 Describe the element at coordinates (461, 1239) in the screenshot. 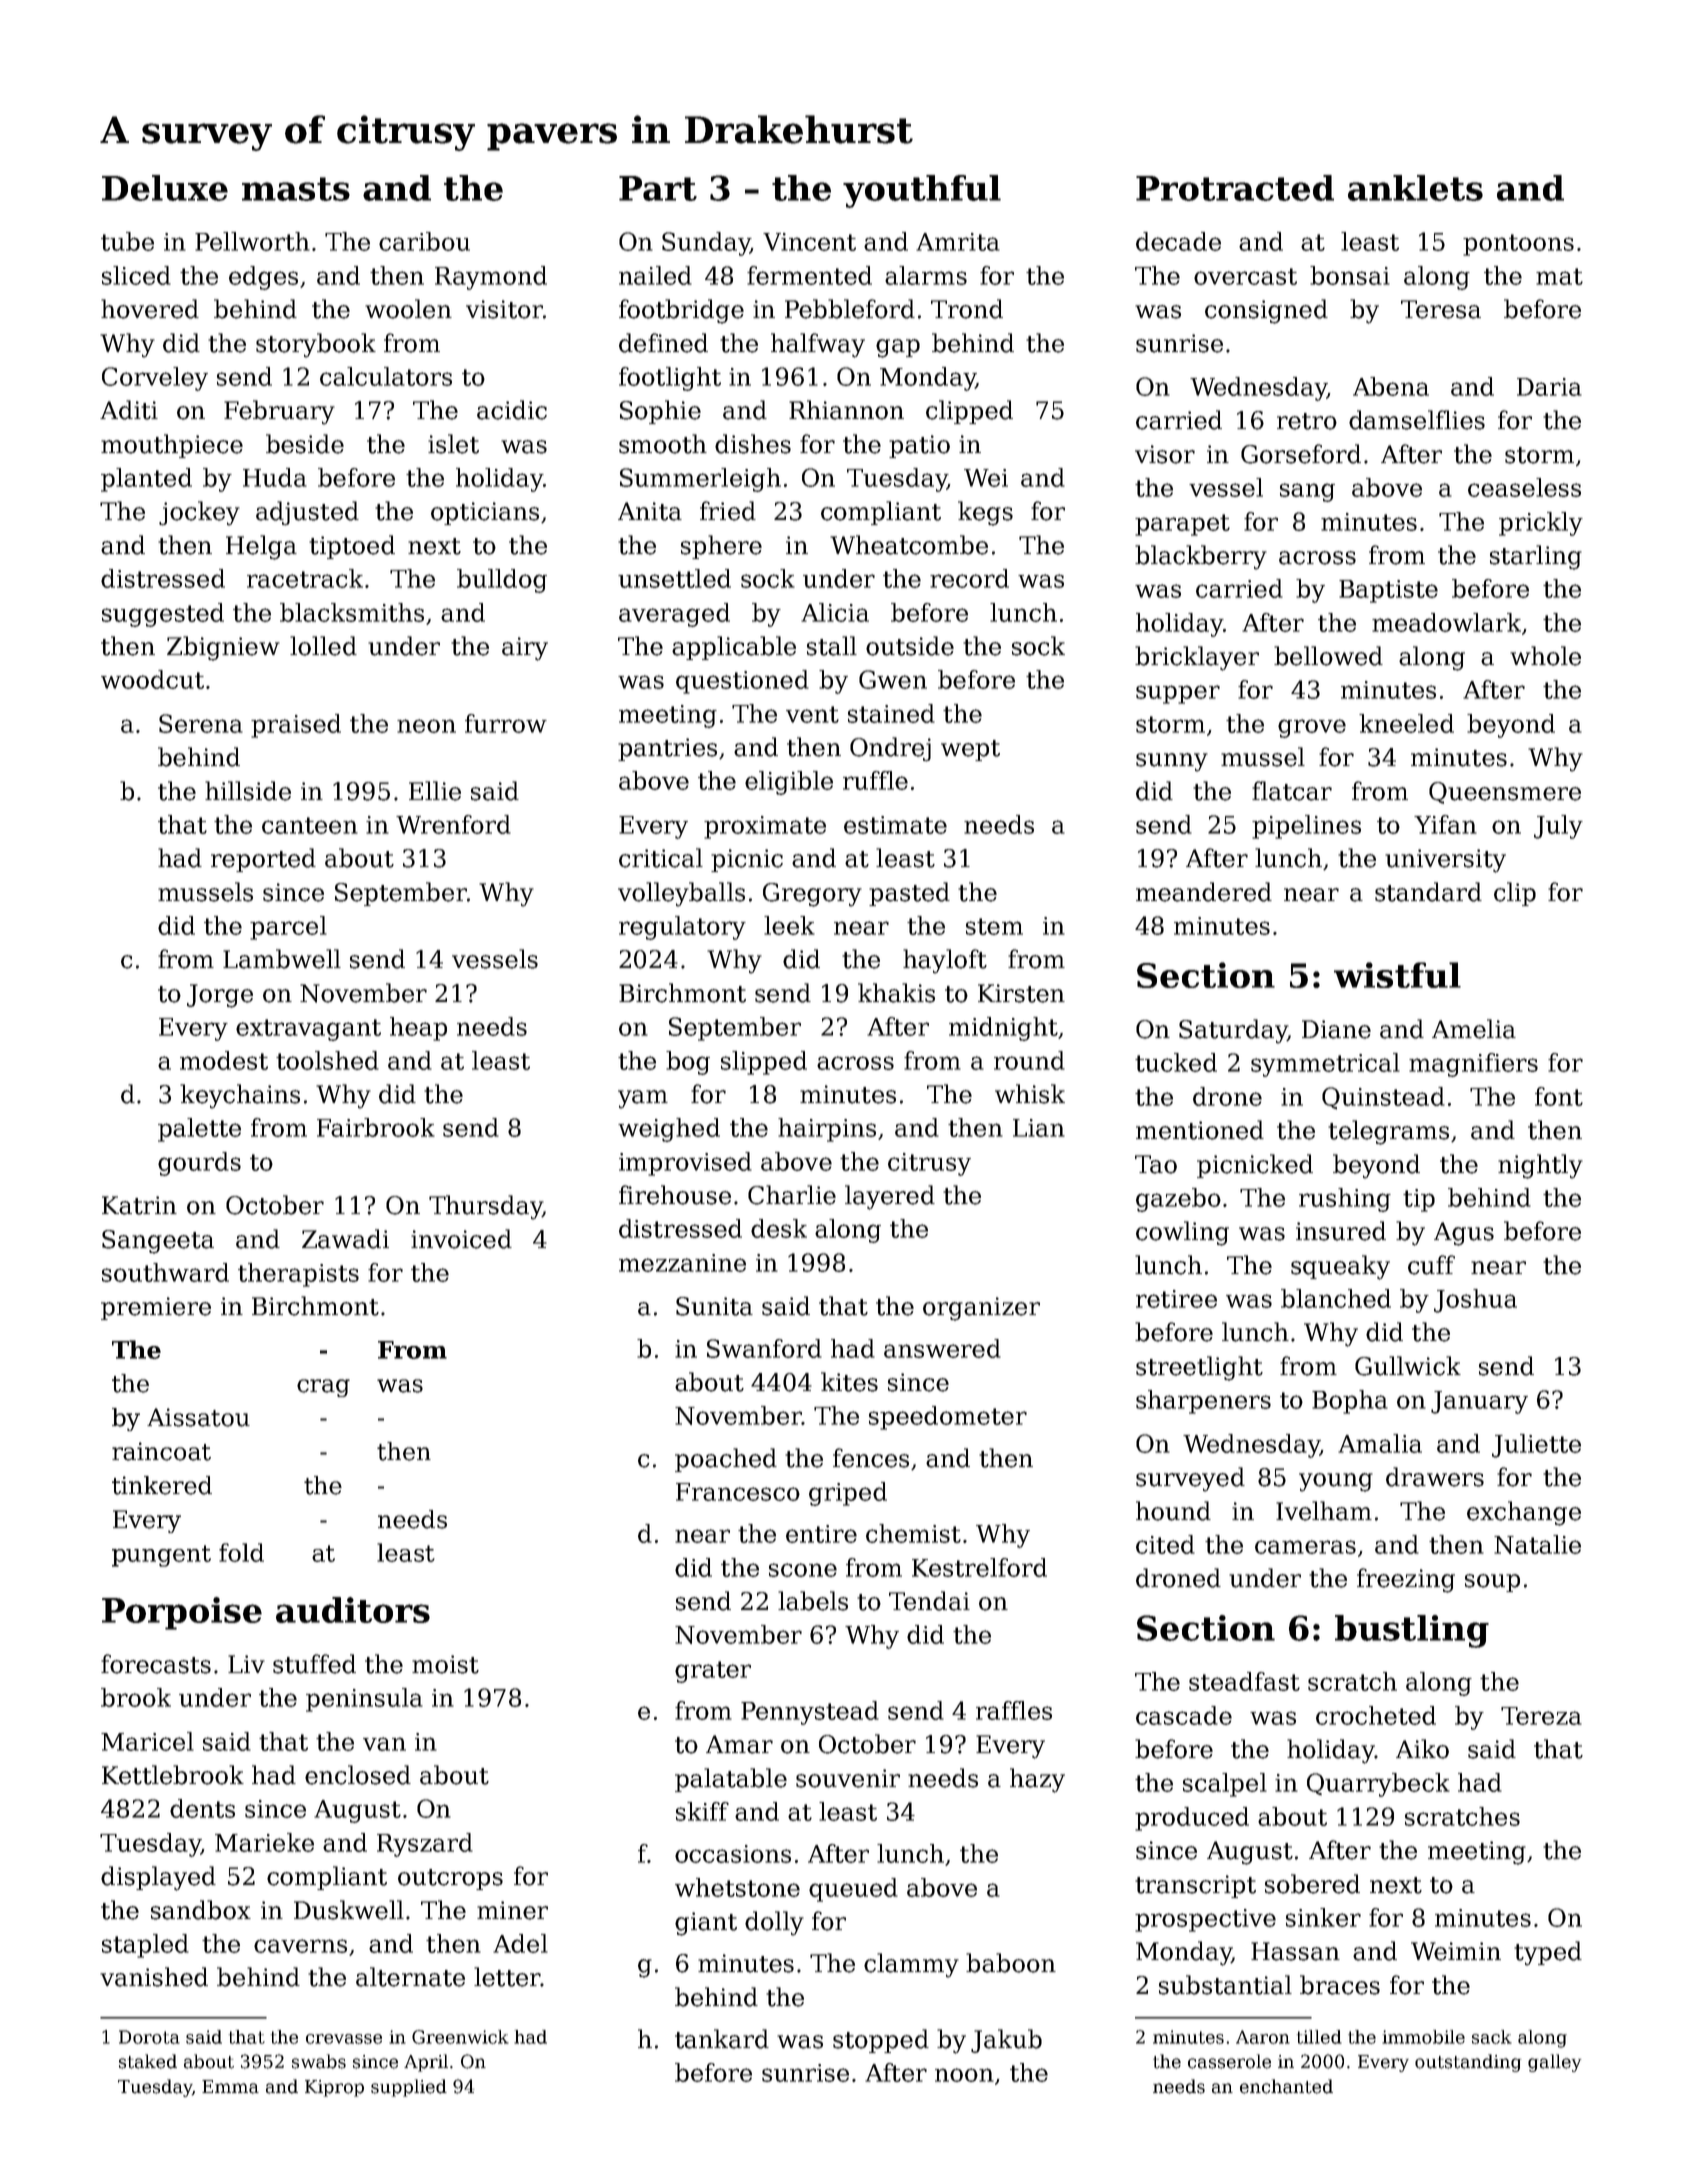

I see `invoiced` at that location.
